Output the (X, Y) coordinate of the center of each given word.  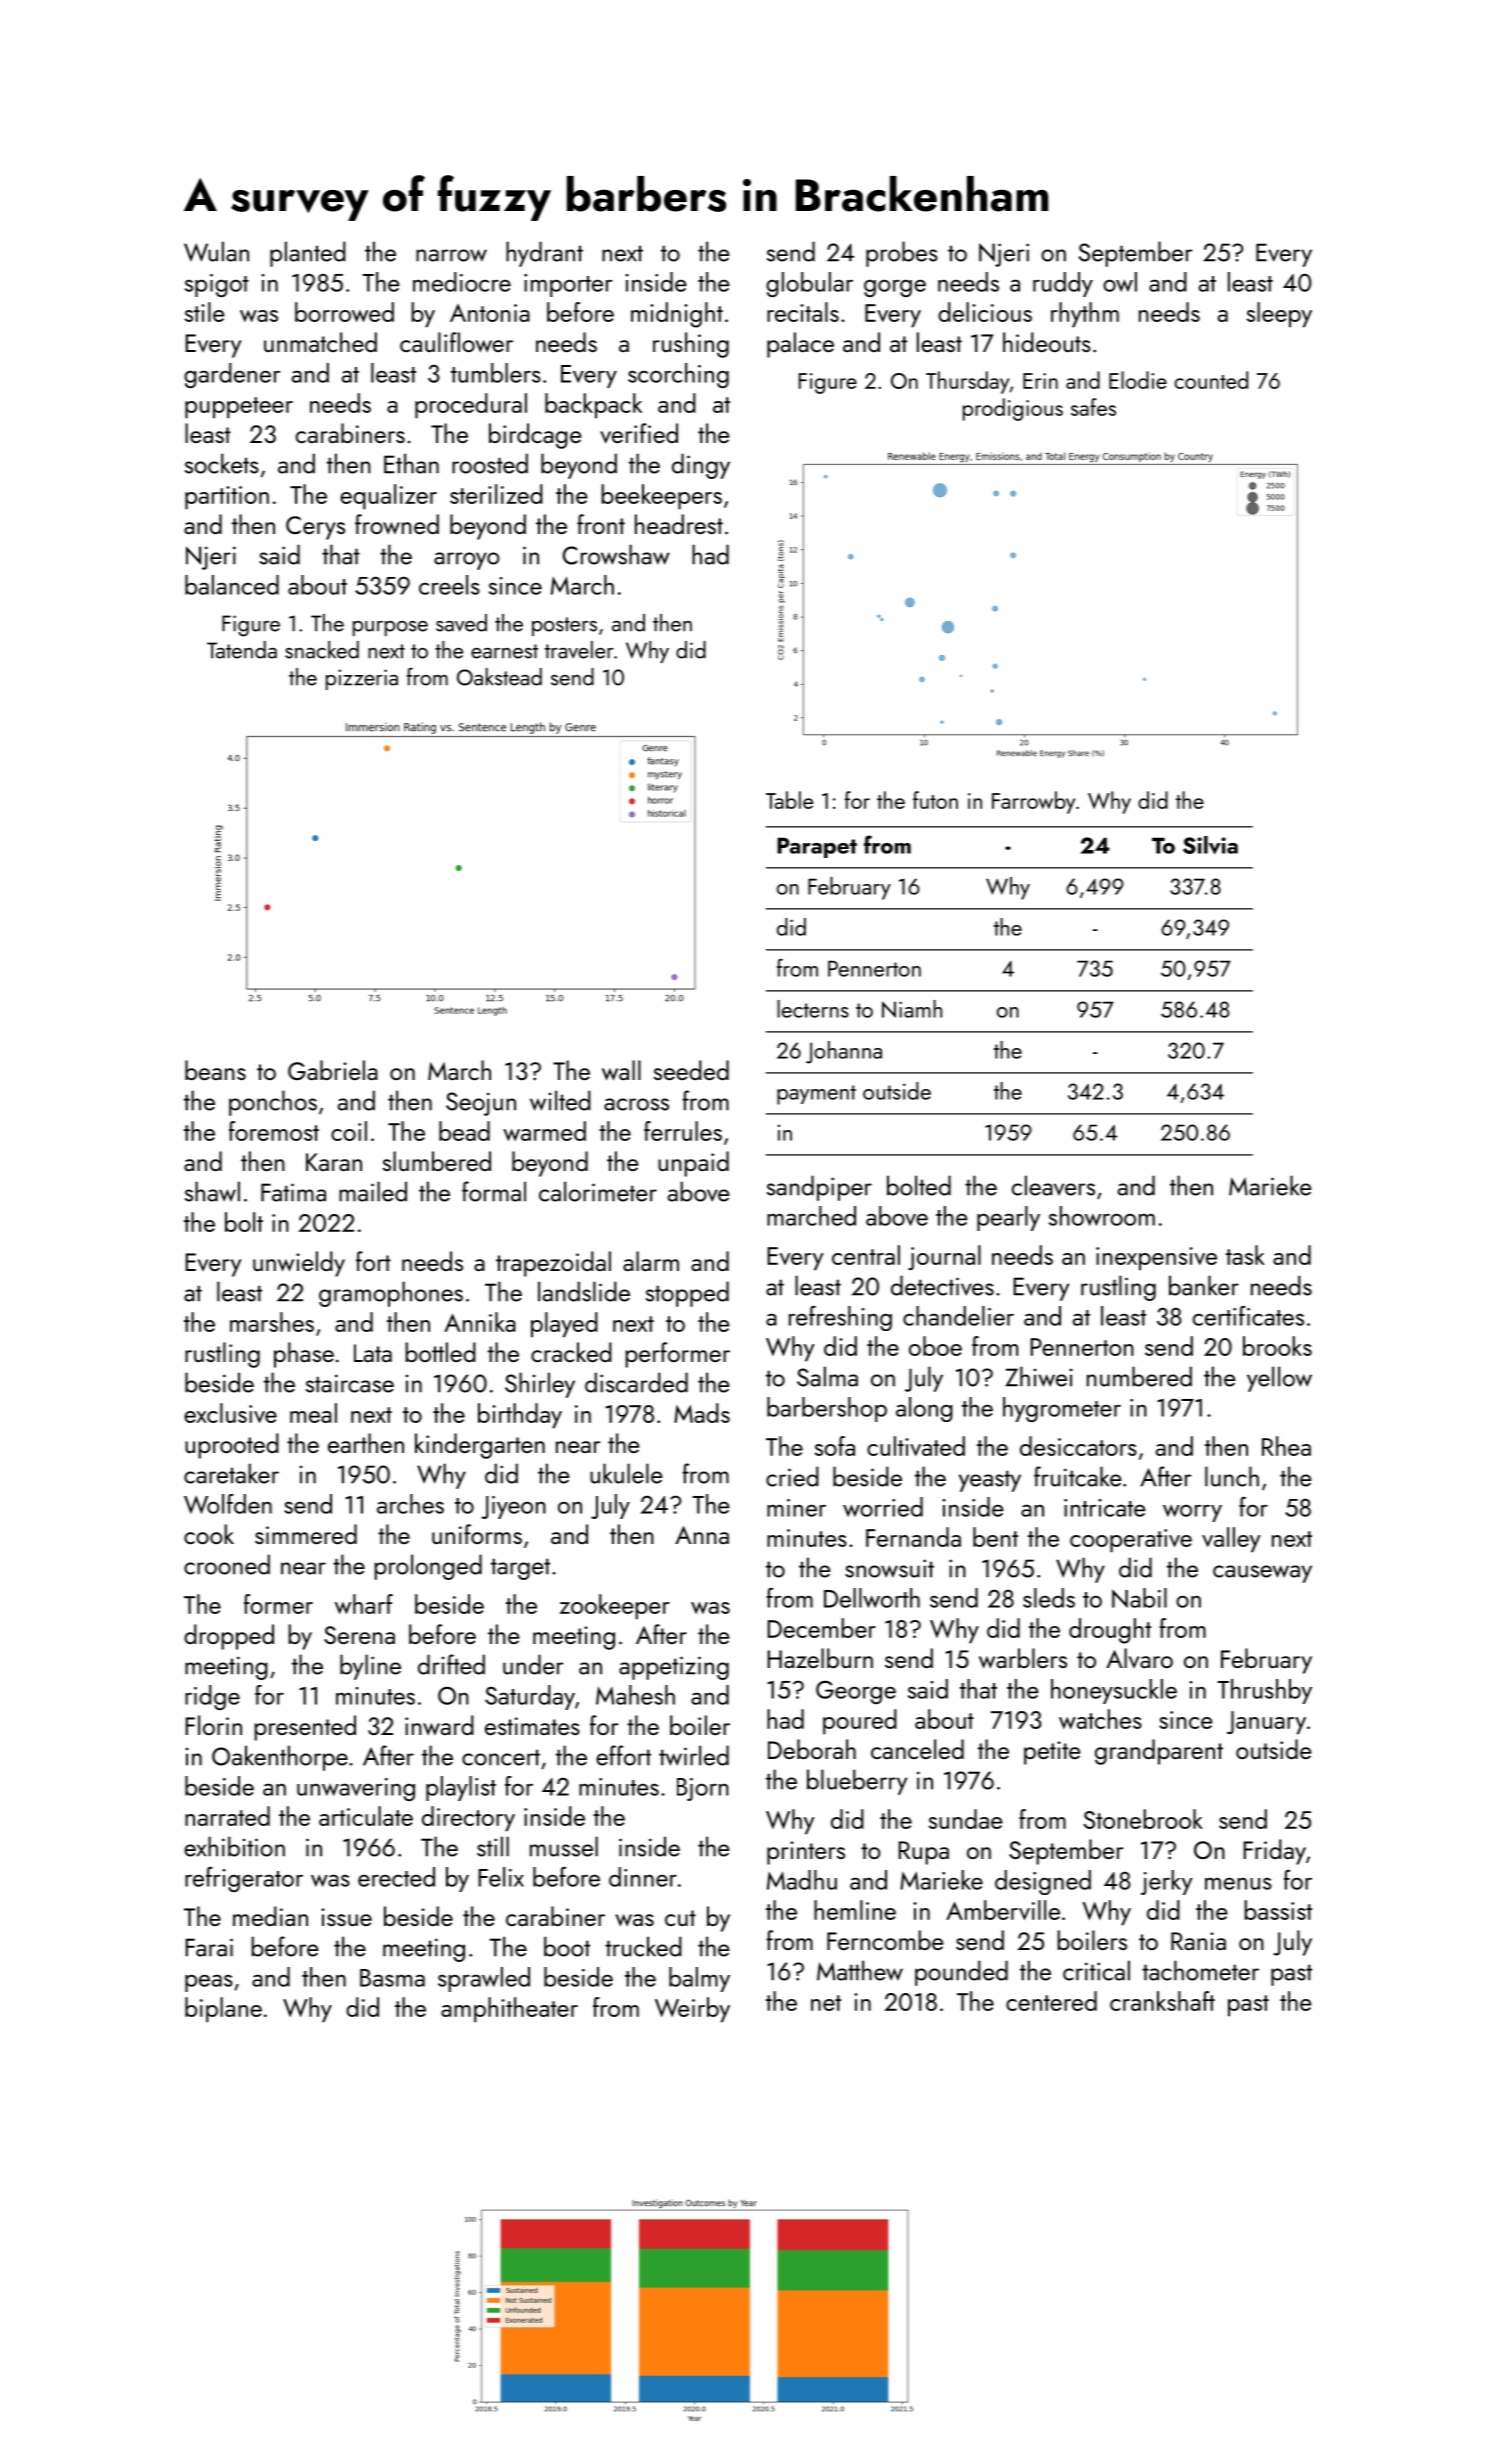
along (924, 1409)
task (1245, 1255)
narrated (227, 1816)
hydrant (544, 254)
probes (902, 254)
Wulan (216, 251)
